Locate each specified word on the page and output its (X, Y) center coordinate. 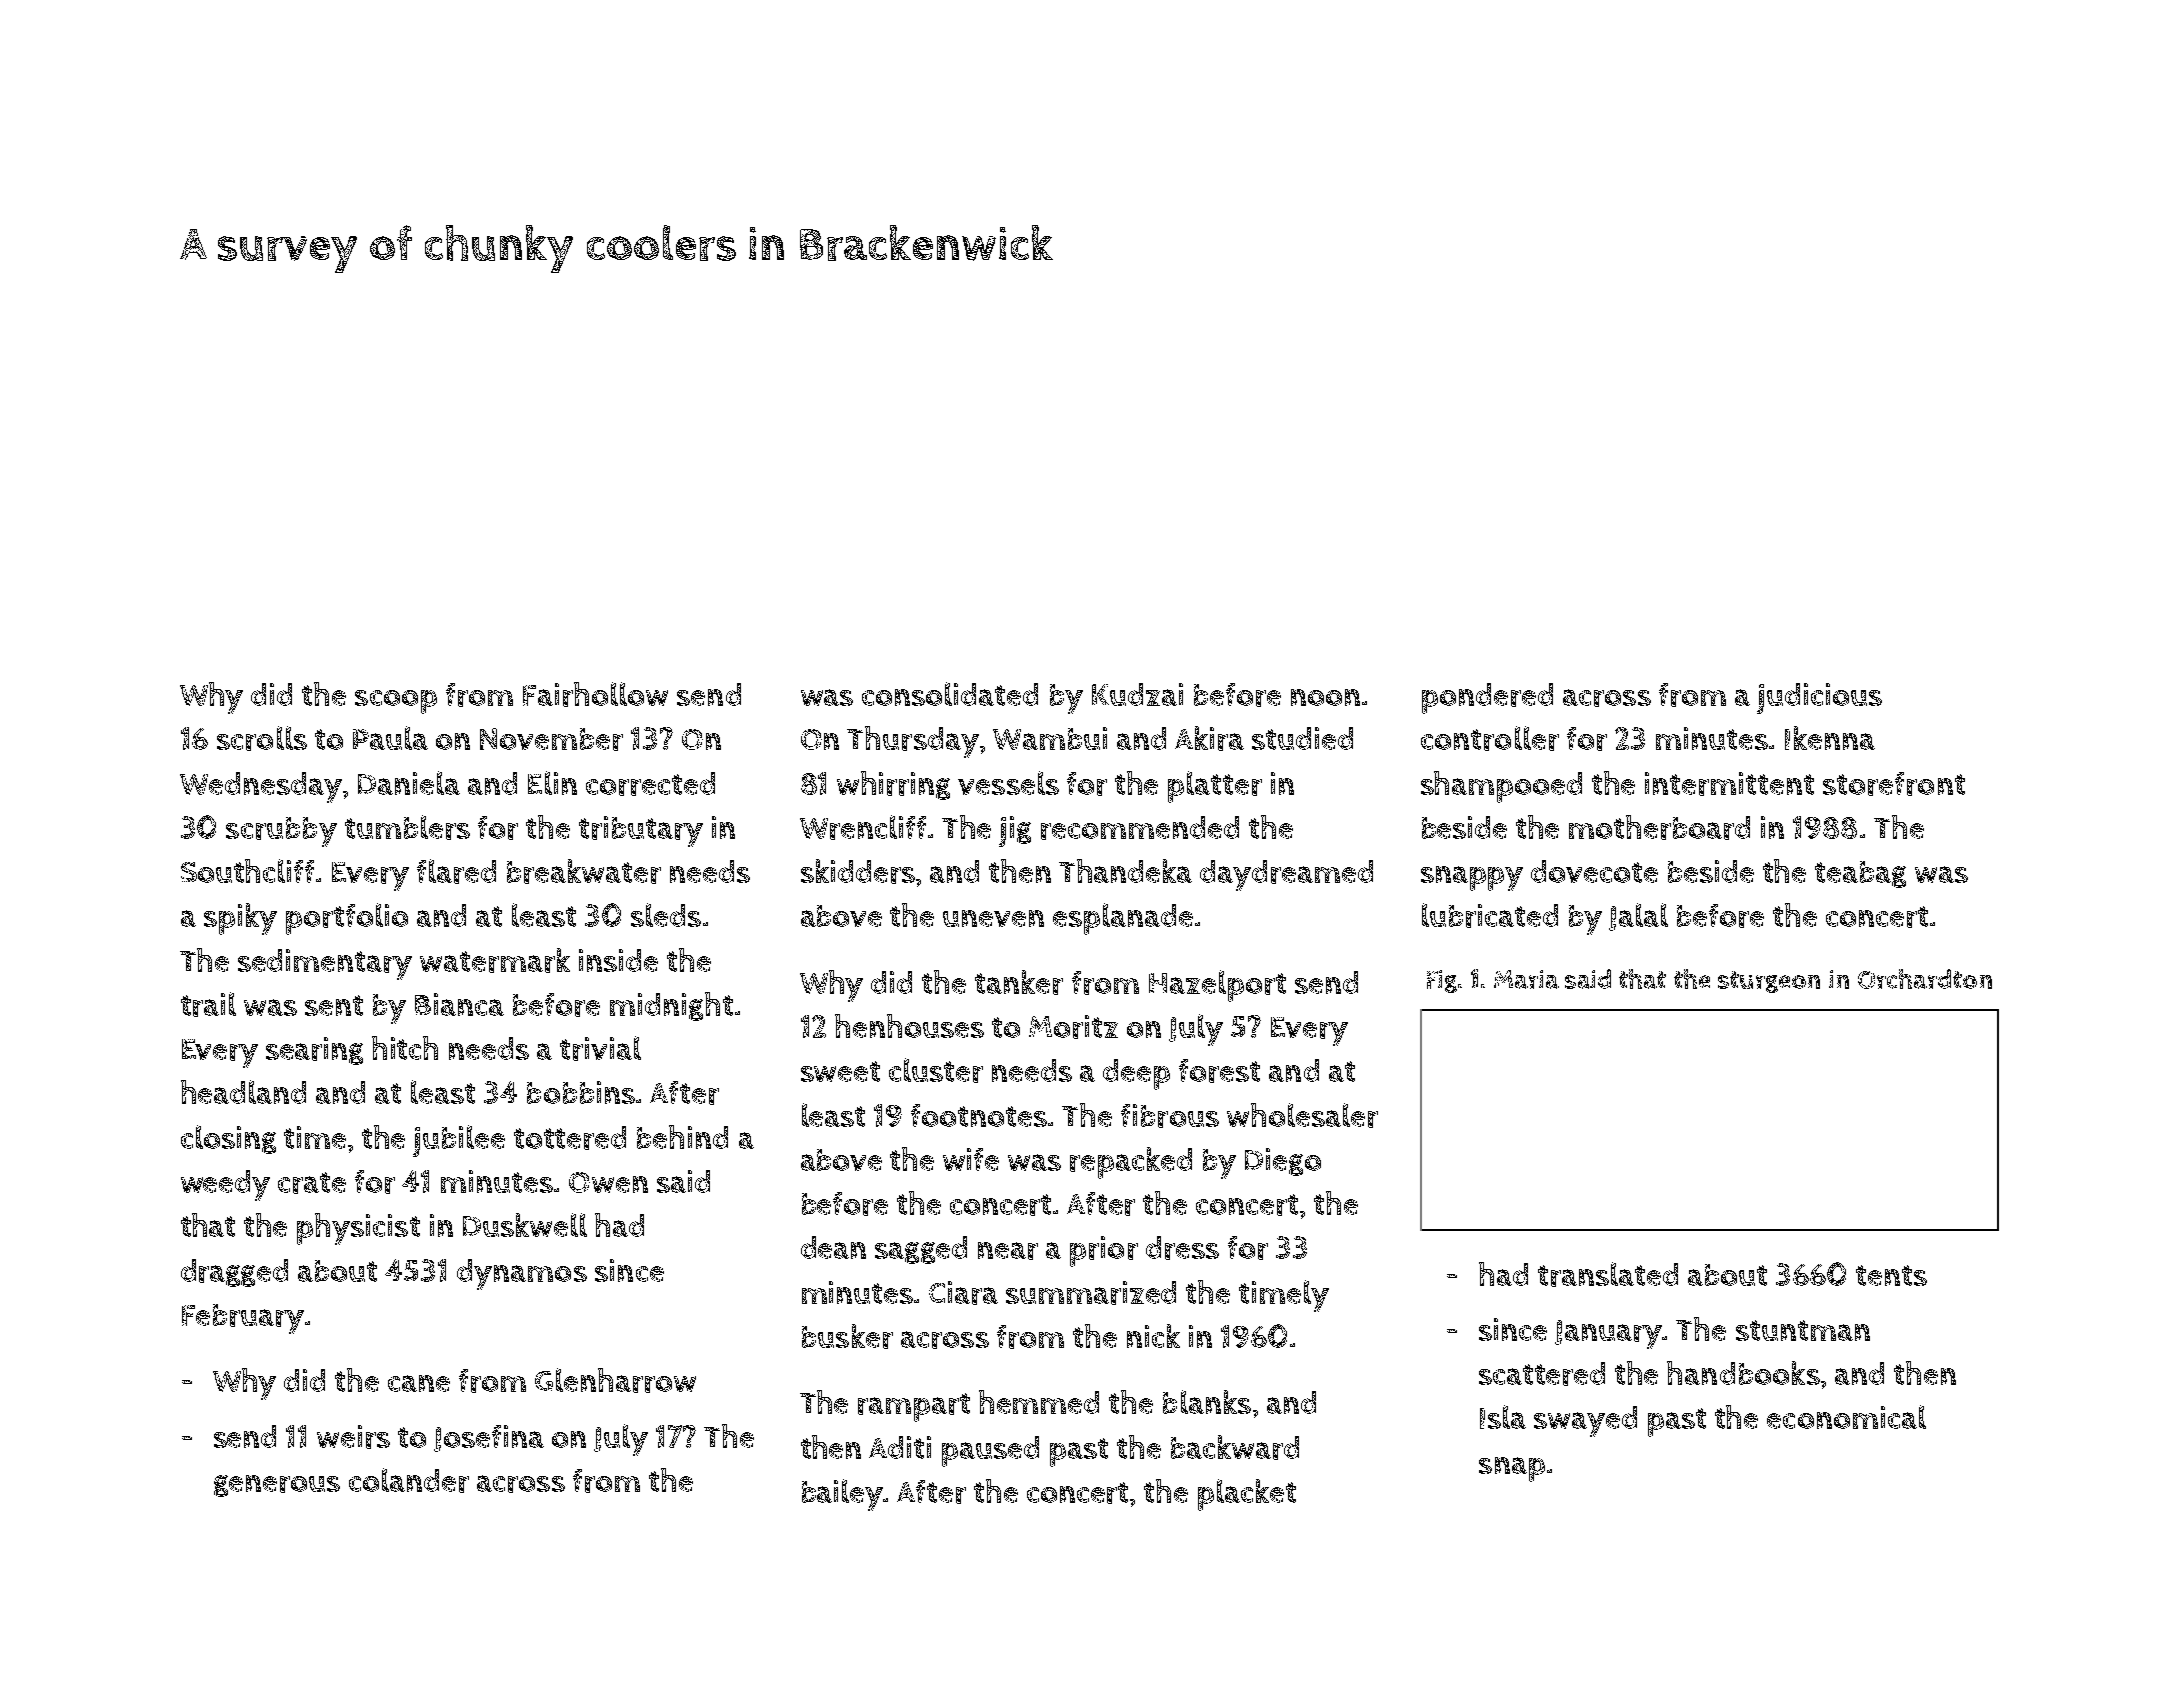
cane (419, 1383)
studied (1302, 738)
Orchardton (1925, 979)
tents (1891, 1275)
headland (243, 1092)
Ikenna (1830, 738)
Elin (552, 783)
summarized (1091, 1293)
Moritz (1073, 1027)
